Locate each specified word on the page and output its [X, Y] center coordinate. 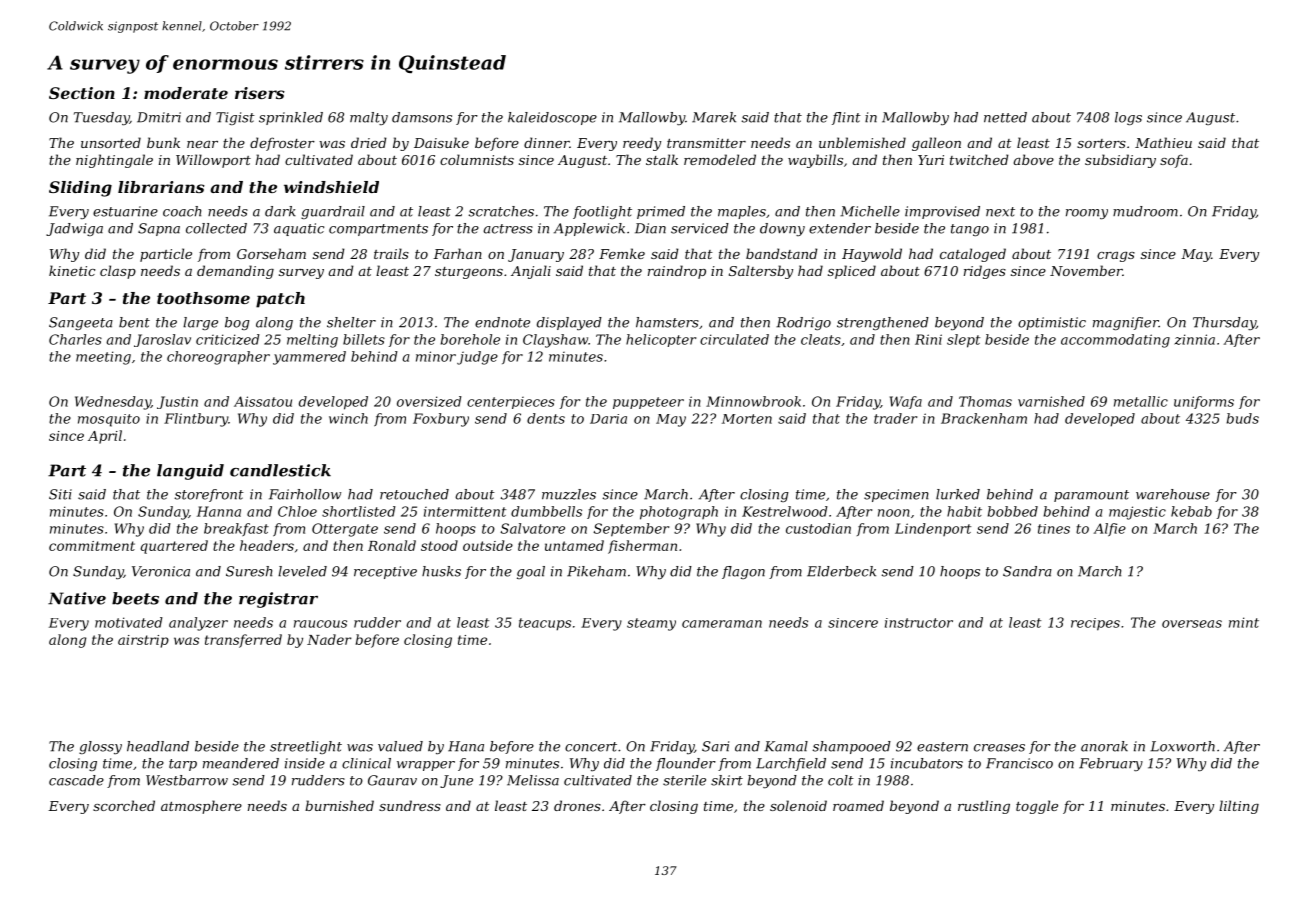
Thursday [1224, 323]
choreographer [218, 358]
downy [782, 229]
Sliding [80, 189]
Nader [329, 639]
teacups [545, 624]
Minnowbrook [753, 401]
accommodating [1115, 341]
